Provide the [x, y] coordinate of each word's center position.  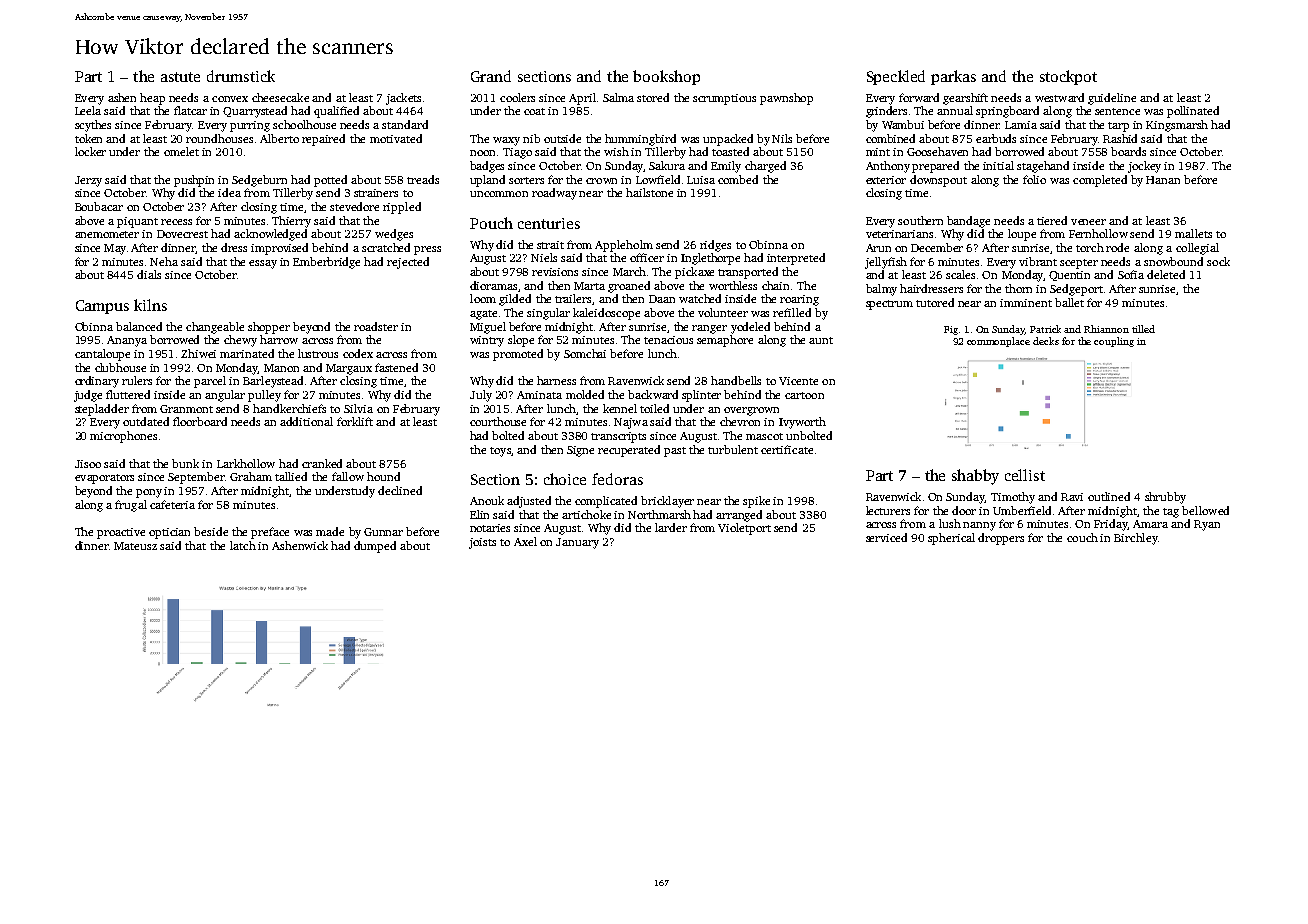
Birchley [1136, 539]
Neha [164, 261]
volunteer [723, 312]
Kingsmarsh [1177, 126]
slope [521, 341]
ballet [1069, 302]
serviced [886, 537]
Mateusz [135, 546]
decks [1046, 341]
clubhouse [120, 367]
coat [534, 111]
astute [180, 77]
